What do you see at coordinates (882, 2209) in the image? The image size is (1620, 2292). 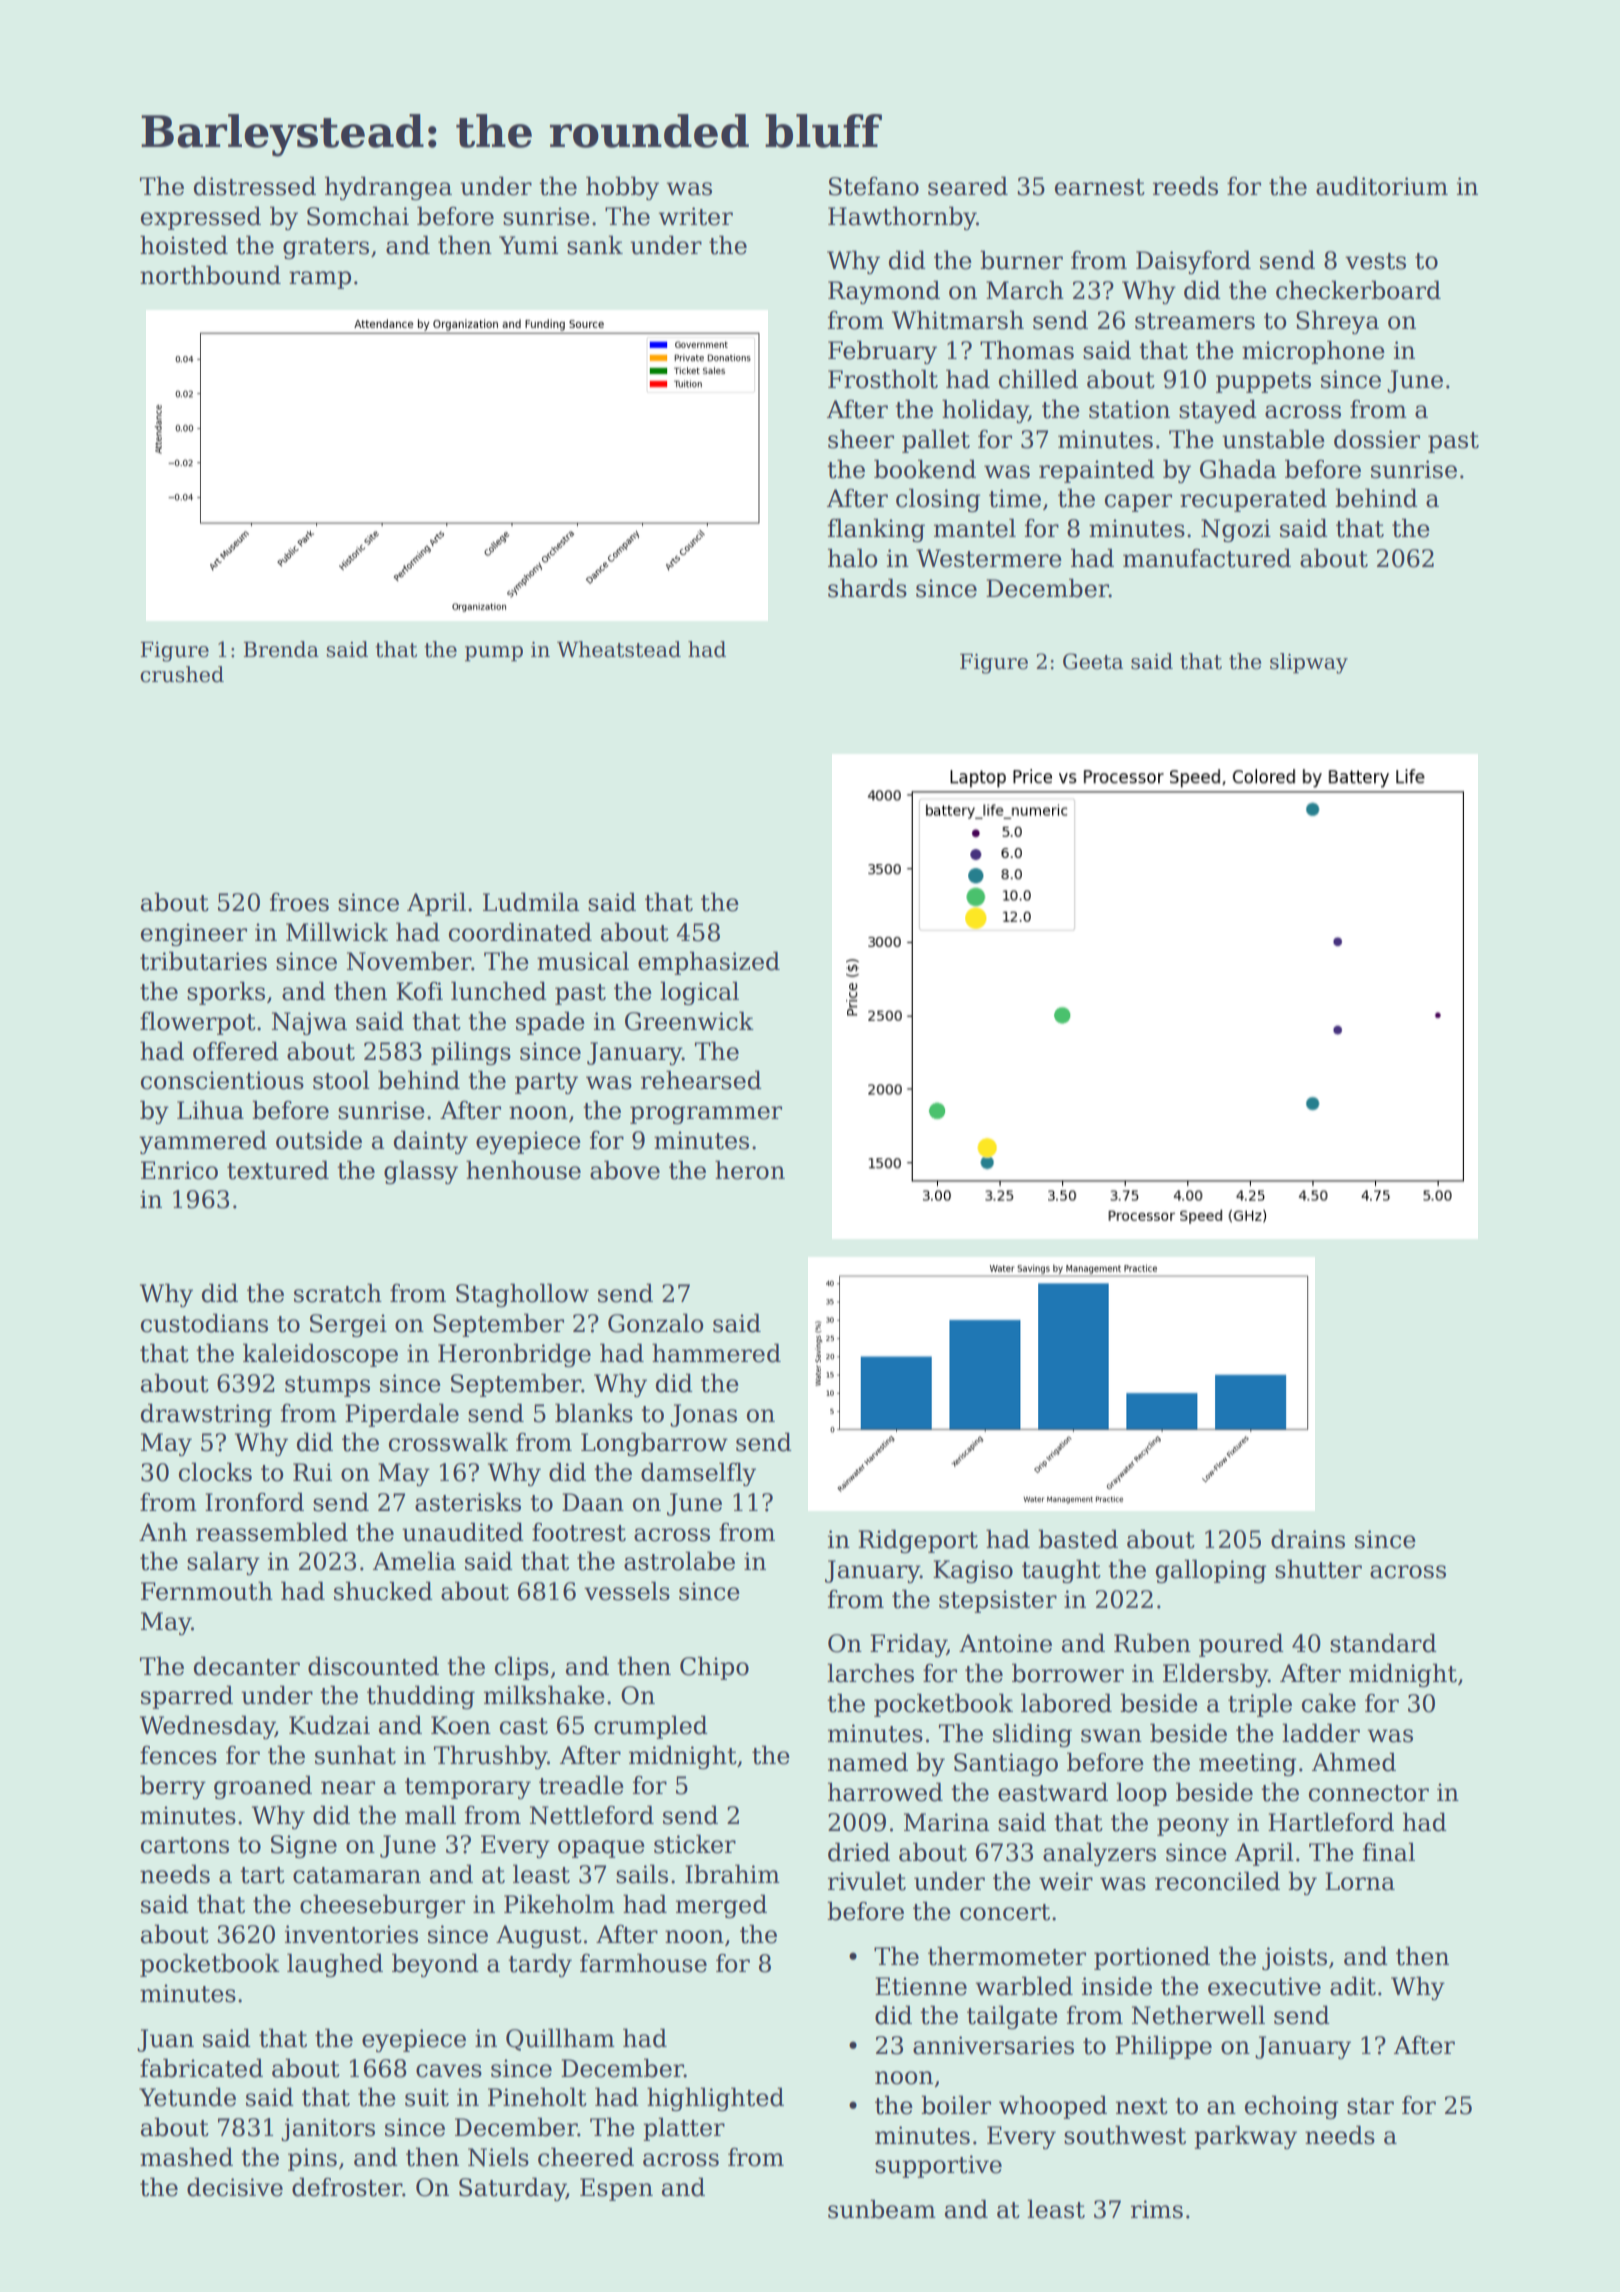 I see `sunbeam` at bounding box center [882, 2209].
